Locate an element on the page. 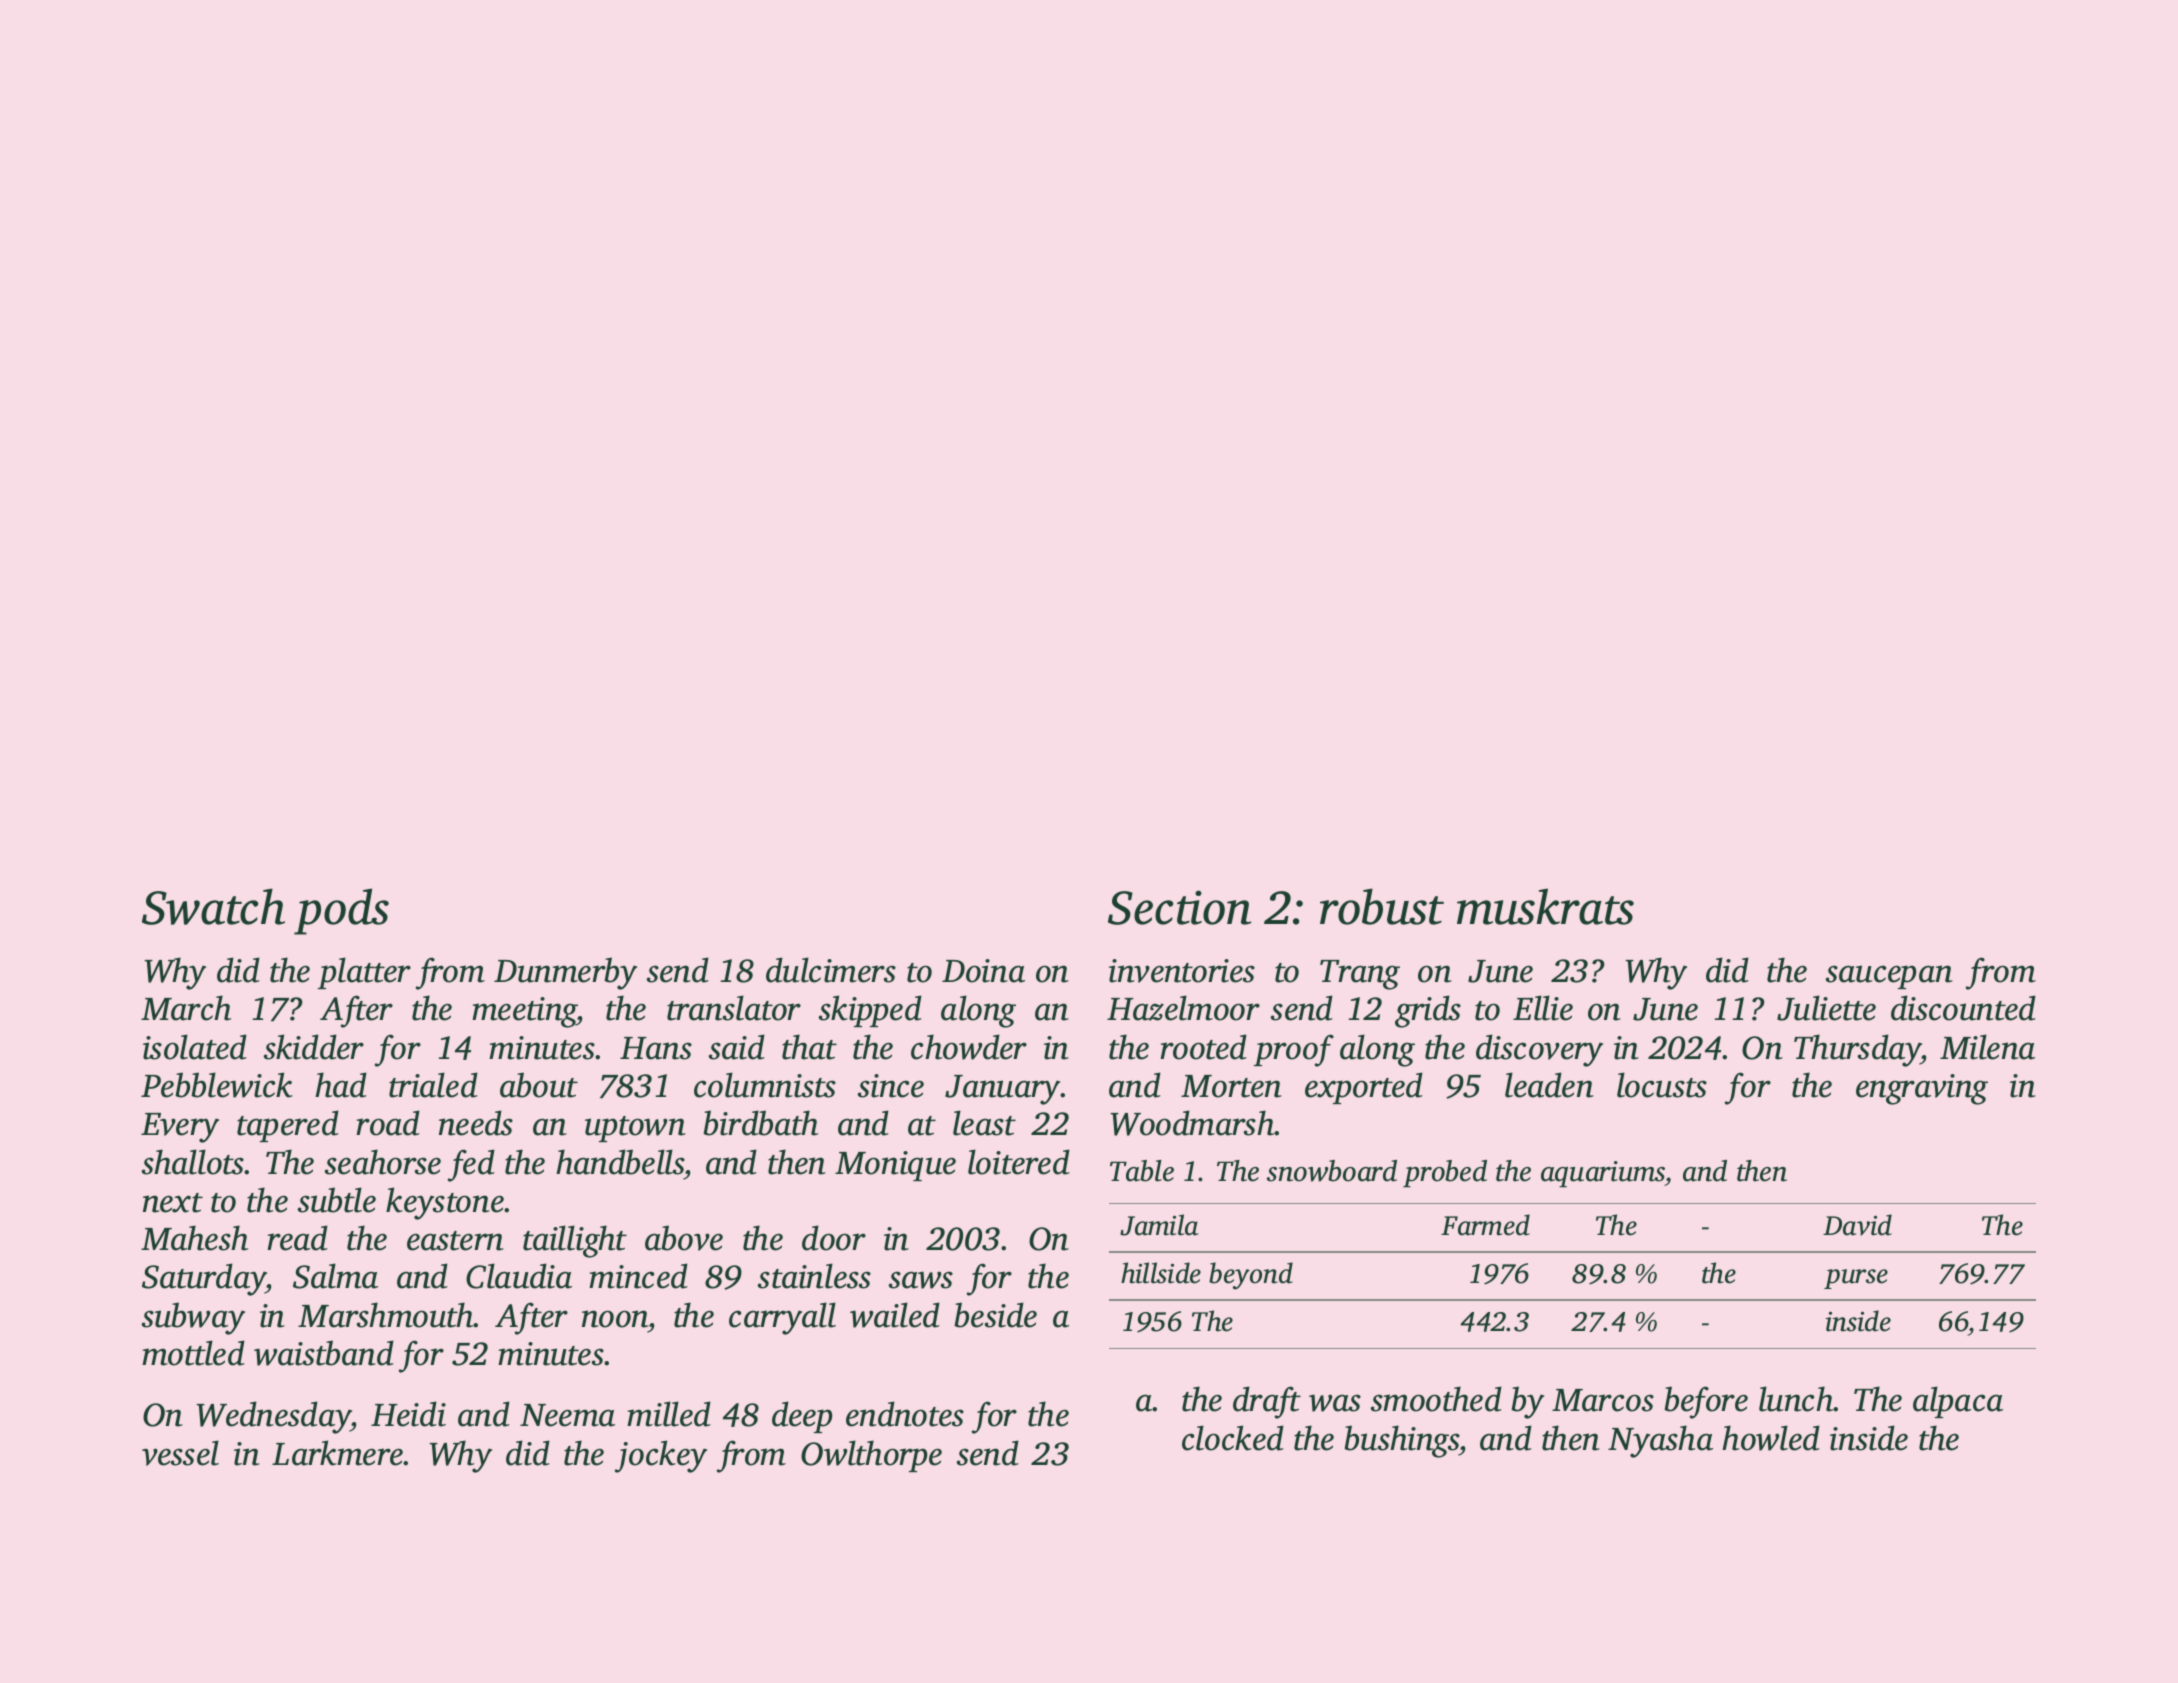  muskrats is located at coordinates (1545, 906).
